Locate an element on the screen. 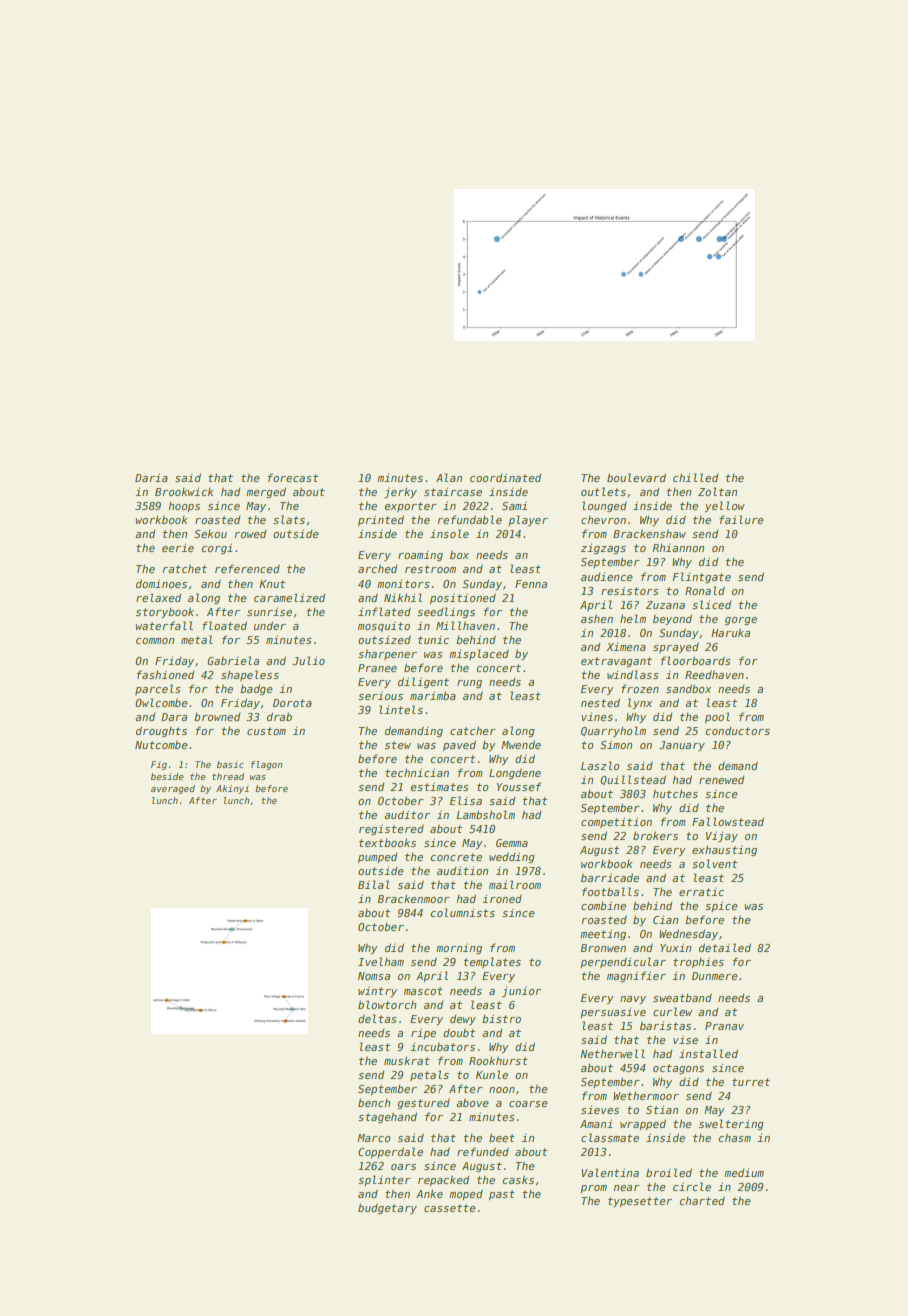  common is located at coordinates (155, 641).
